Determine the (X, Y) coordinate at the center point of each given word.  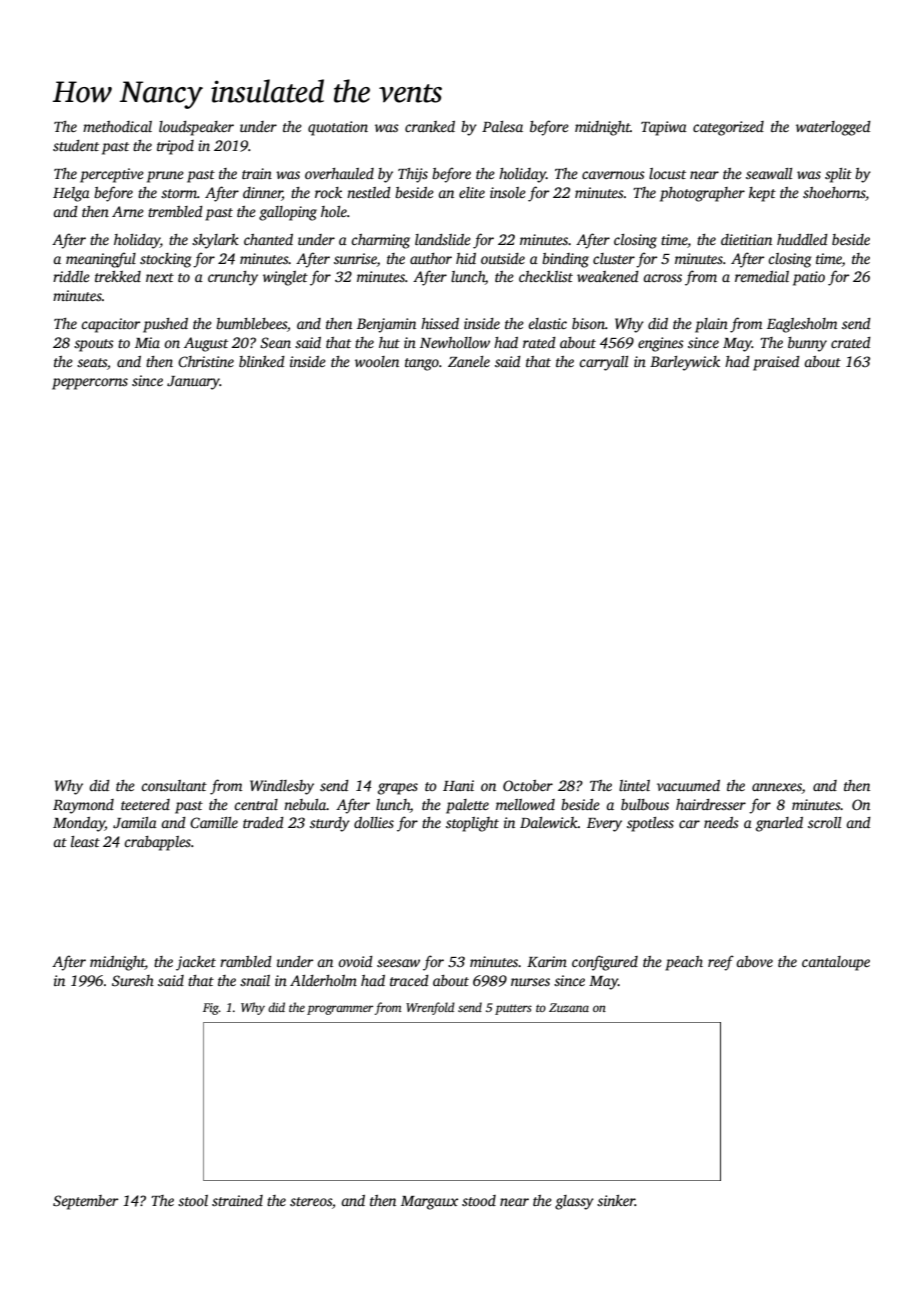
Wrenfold (430, 1008)
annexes (777, 787)
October (528, 785)
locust (667, 173)
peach (684, 963)
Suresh (133, 980)
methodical (117, 126)
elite (472, 192)
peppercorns (90, 384)
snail (255, 980)
